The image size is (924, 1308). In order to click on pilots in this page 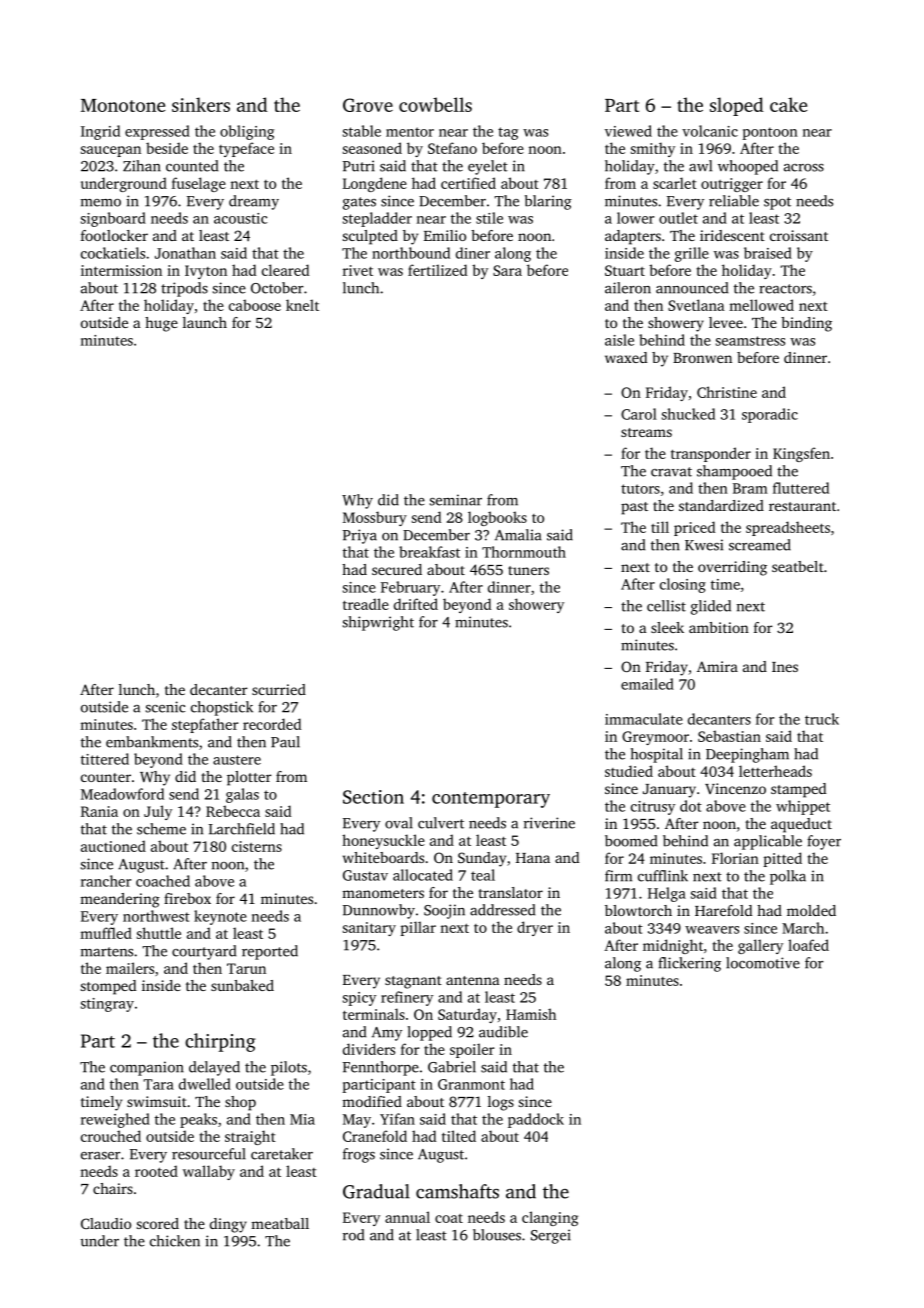, I will do `click(289, 1068)`.
